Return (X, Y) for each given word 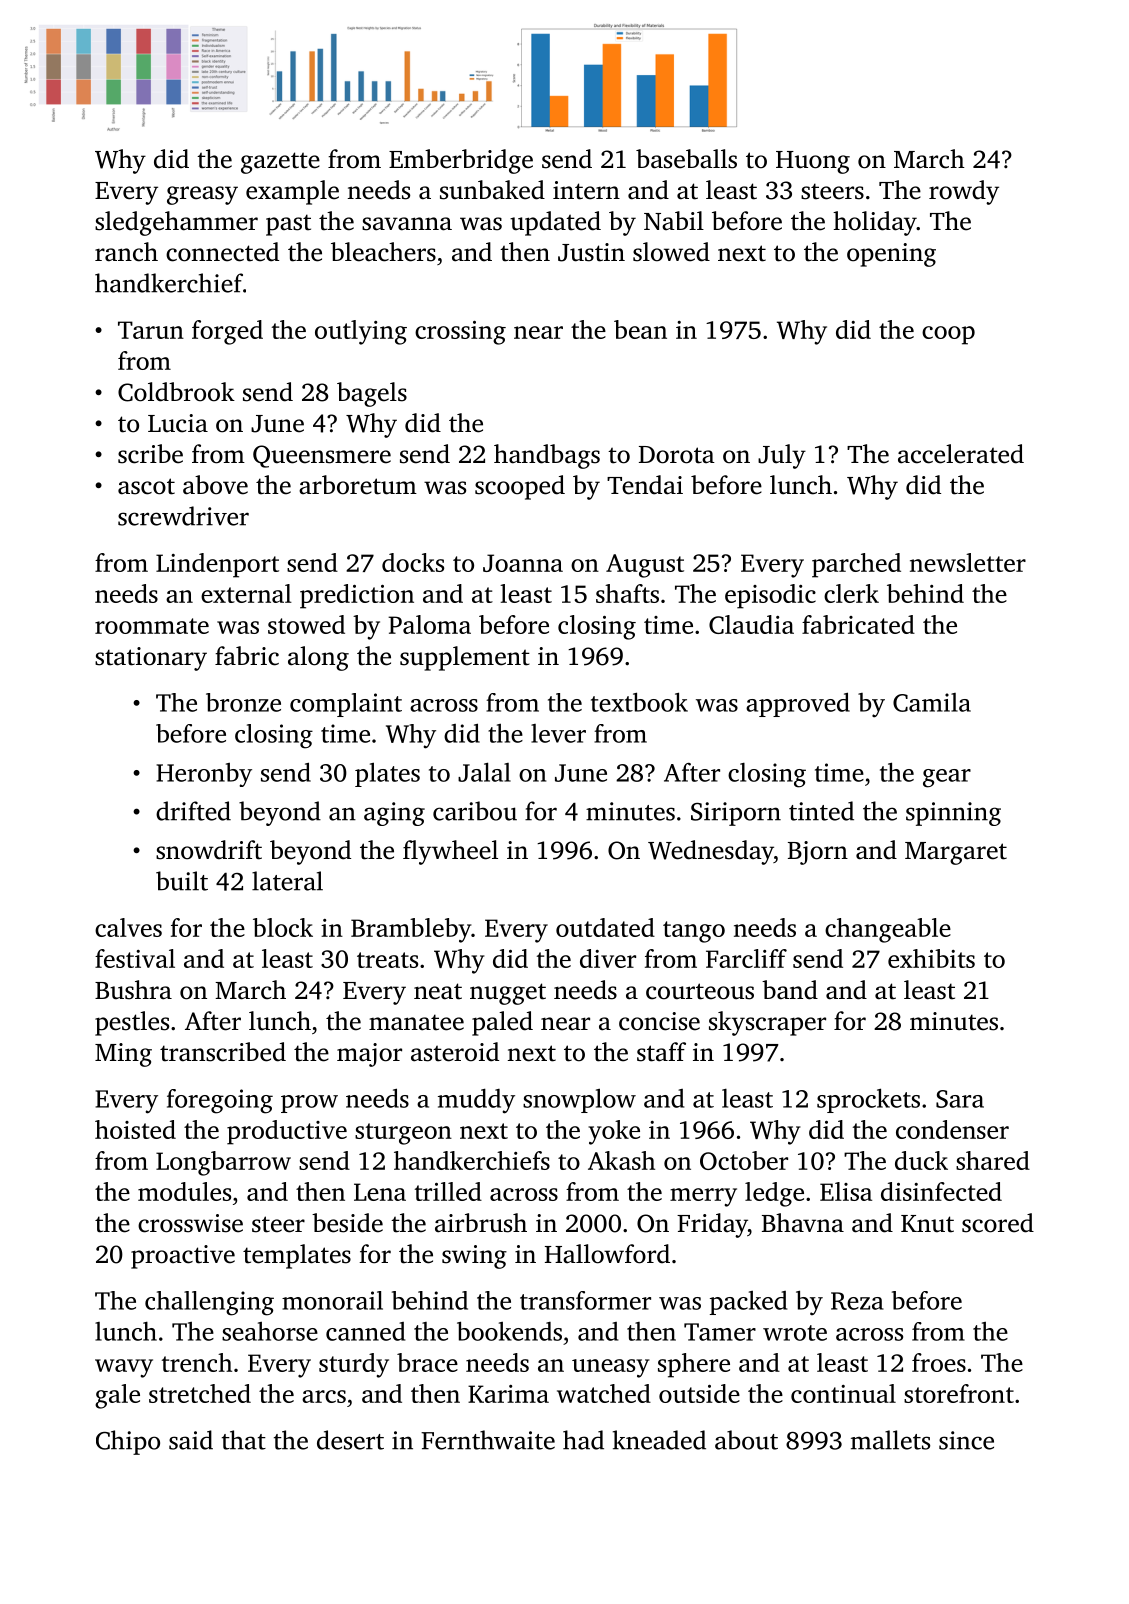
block (283, 927)
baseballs (686, 159)
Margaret (956, 853)
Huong (813, 162)
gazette (280, 163)
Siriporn (736, 814)
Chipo (128, 1442)
